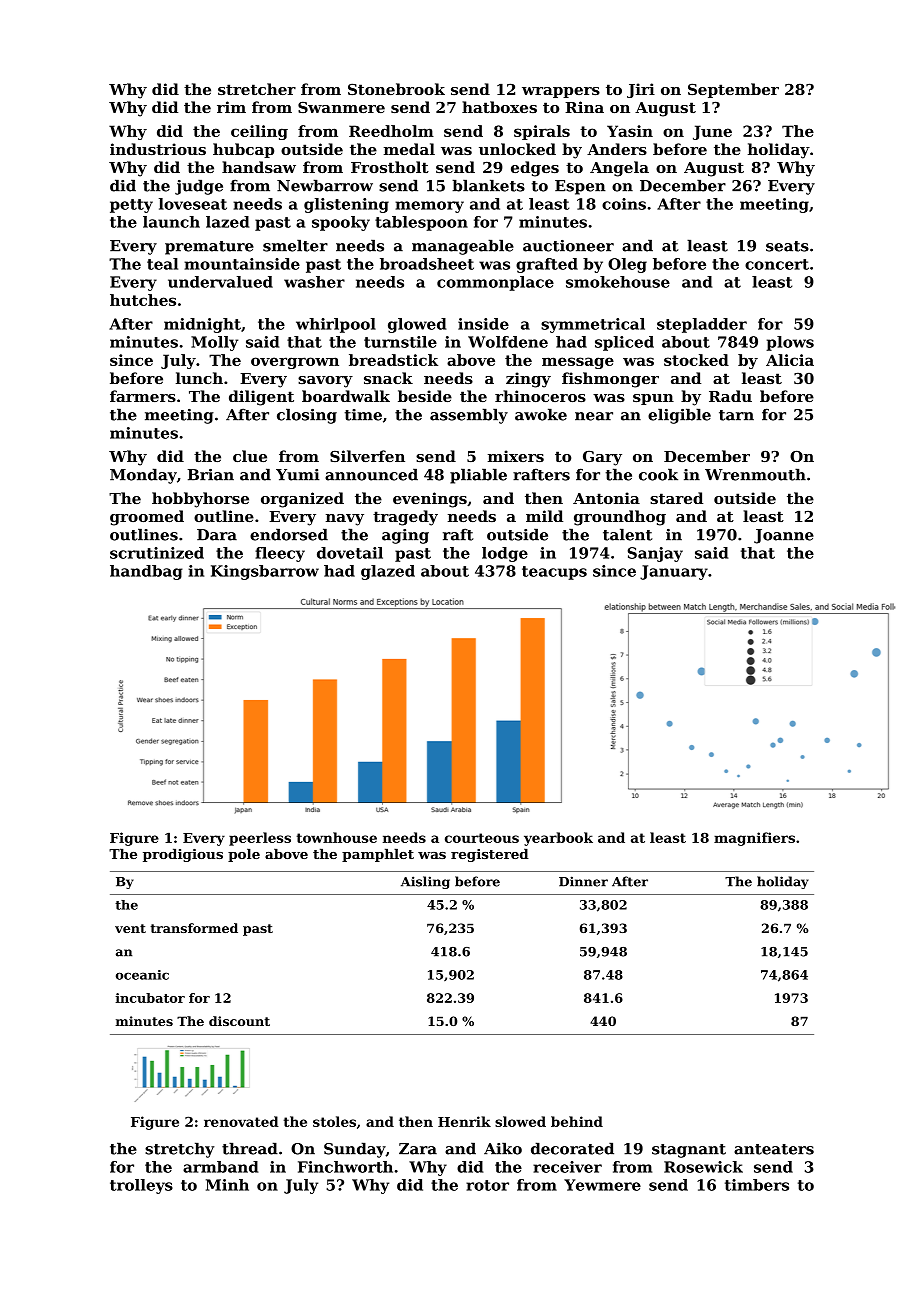 This screenshot has height=1308, width=924. What do you see at coordinates (558, 839) in the screenshot?
I see `yearbook` at bounding box center [558, 839].
